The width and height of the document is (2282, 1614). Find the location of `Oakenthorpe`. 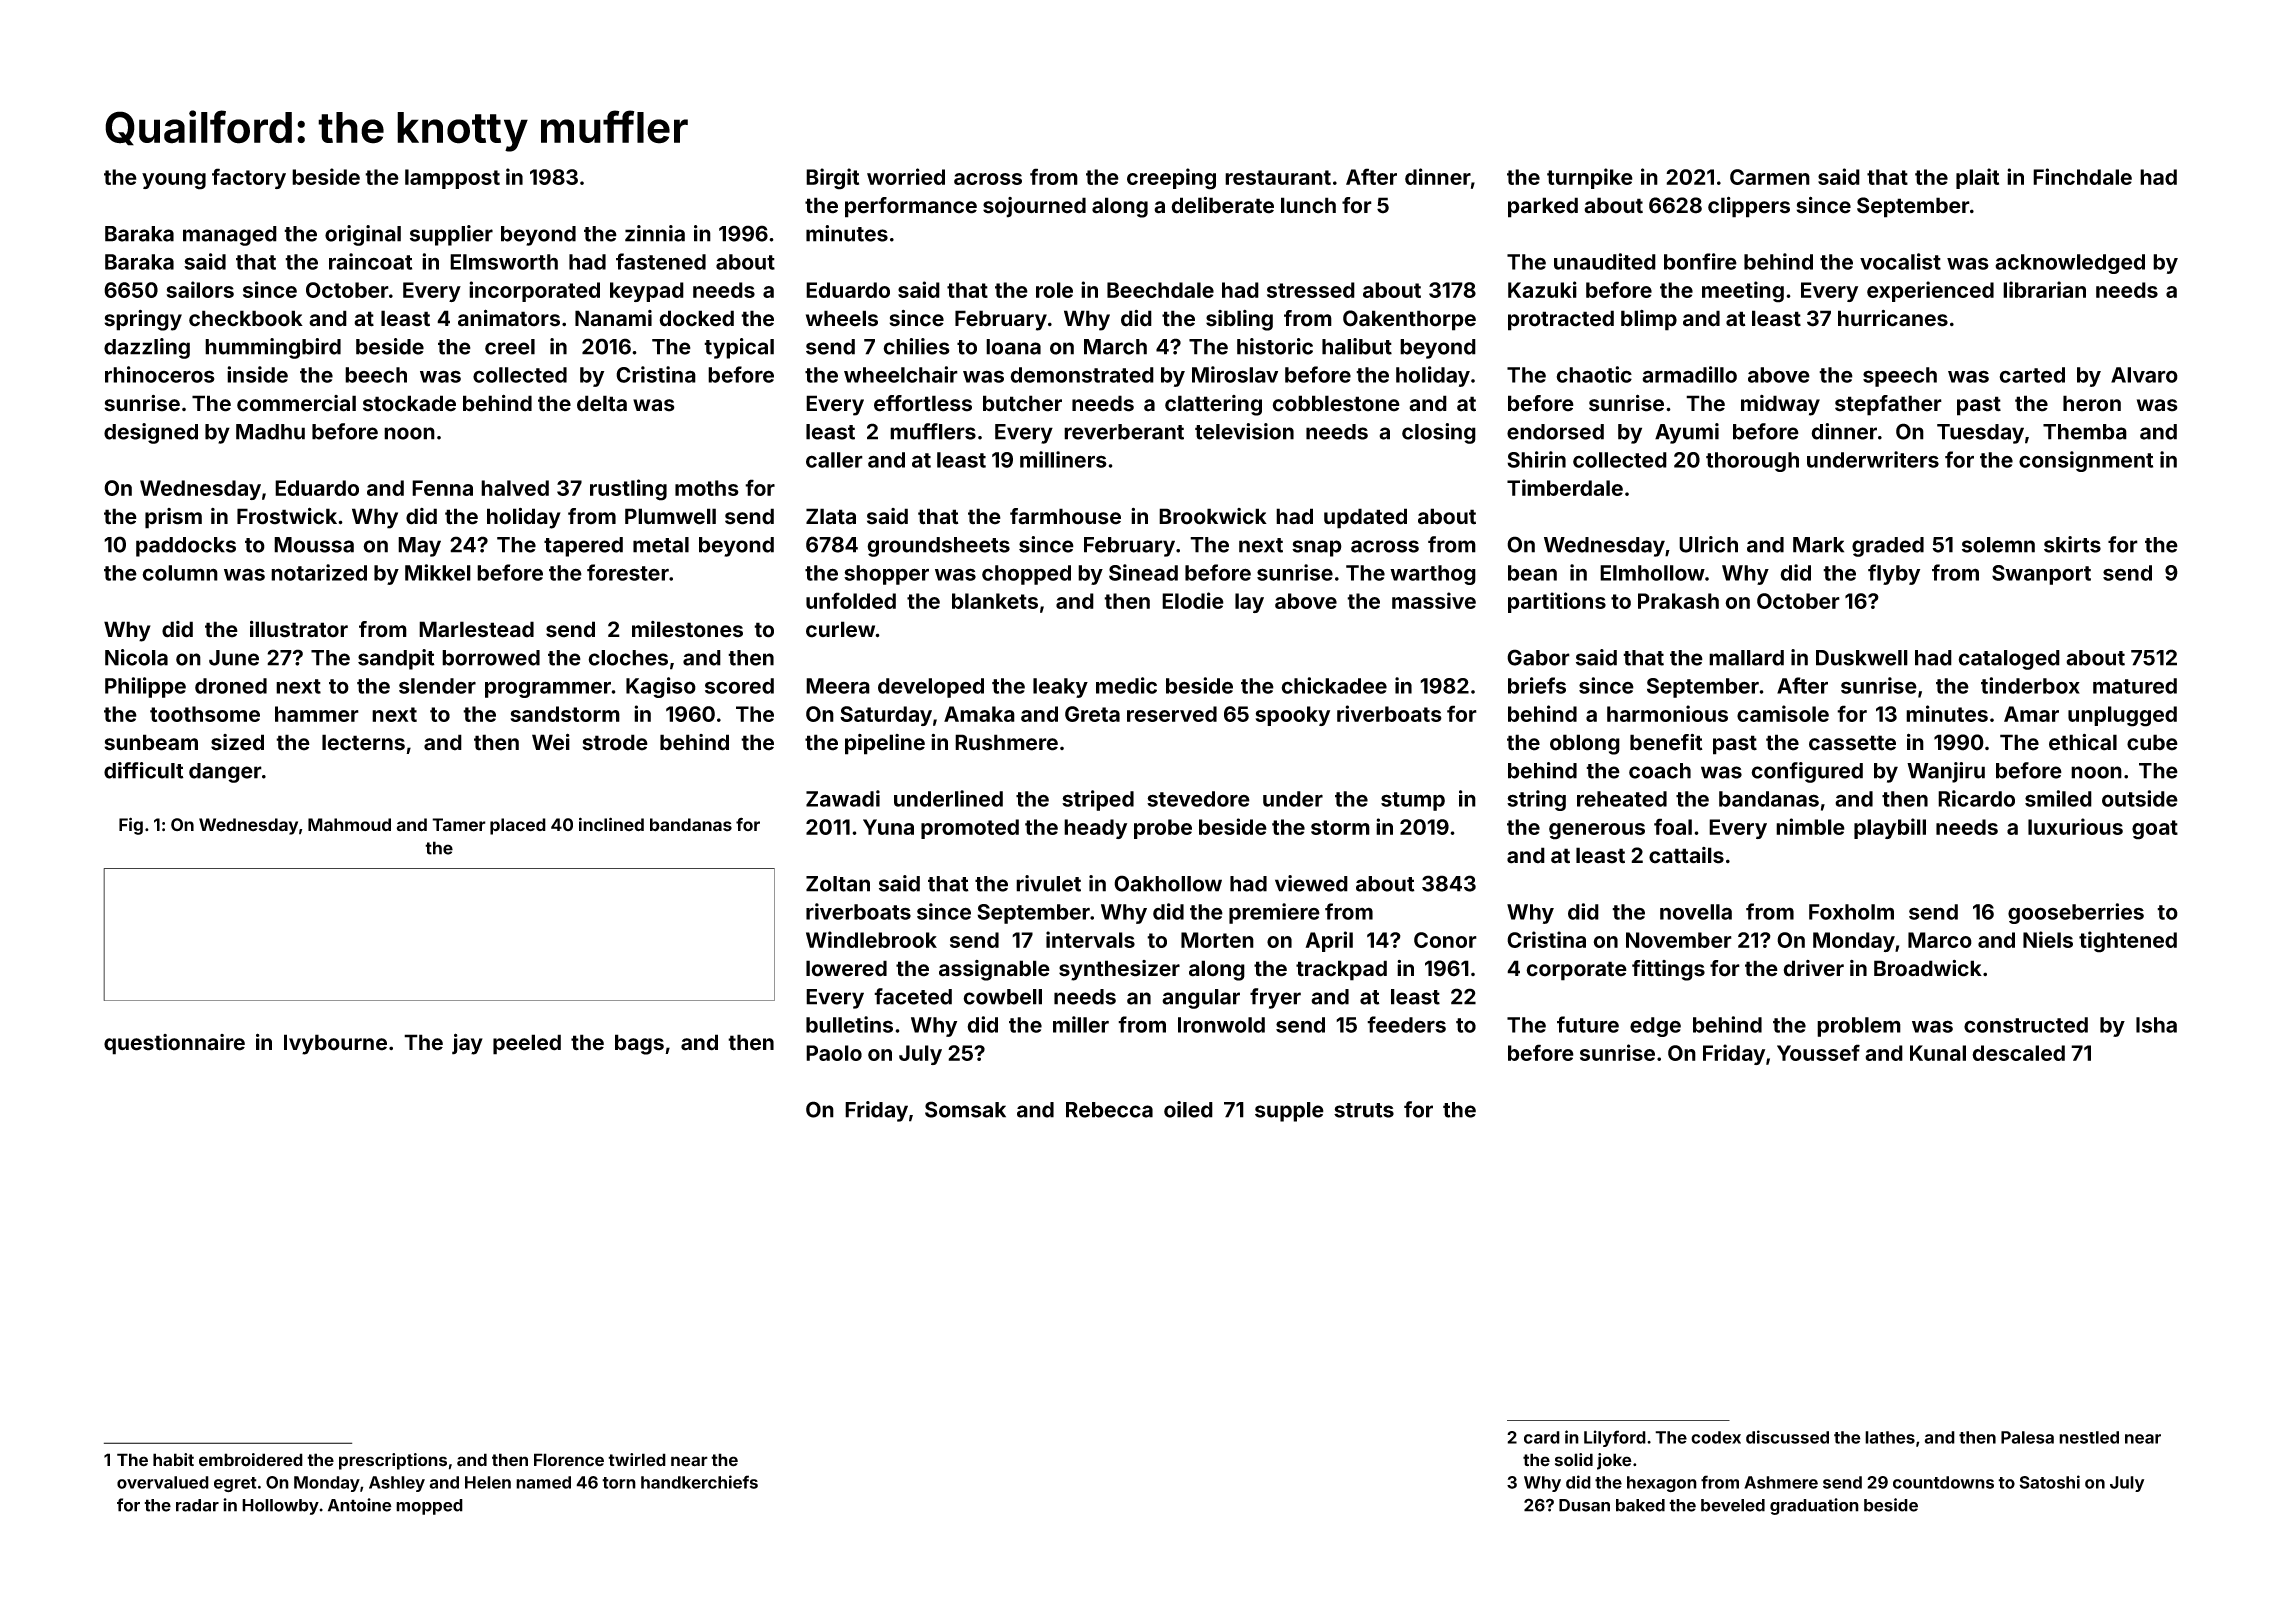

Oakenthorpe is located at coordinates (1409, 320).
